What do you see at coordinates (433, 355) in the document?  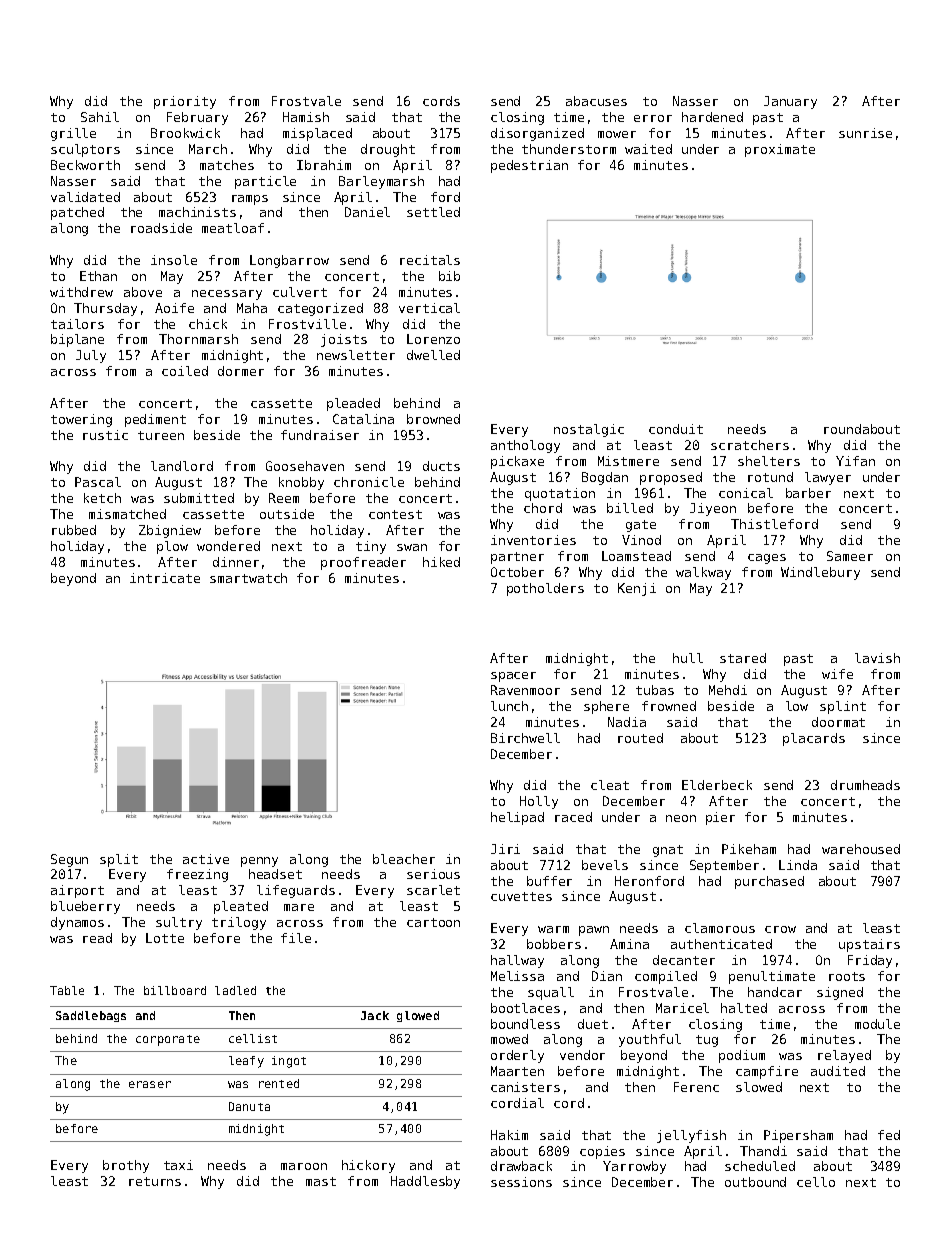 I see `dwelled` at bounding box center [433, 355].
